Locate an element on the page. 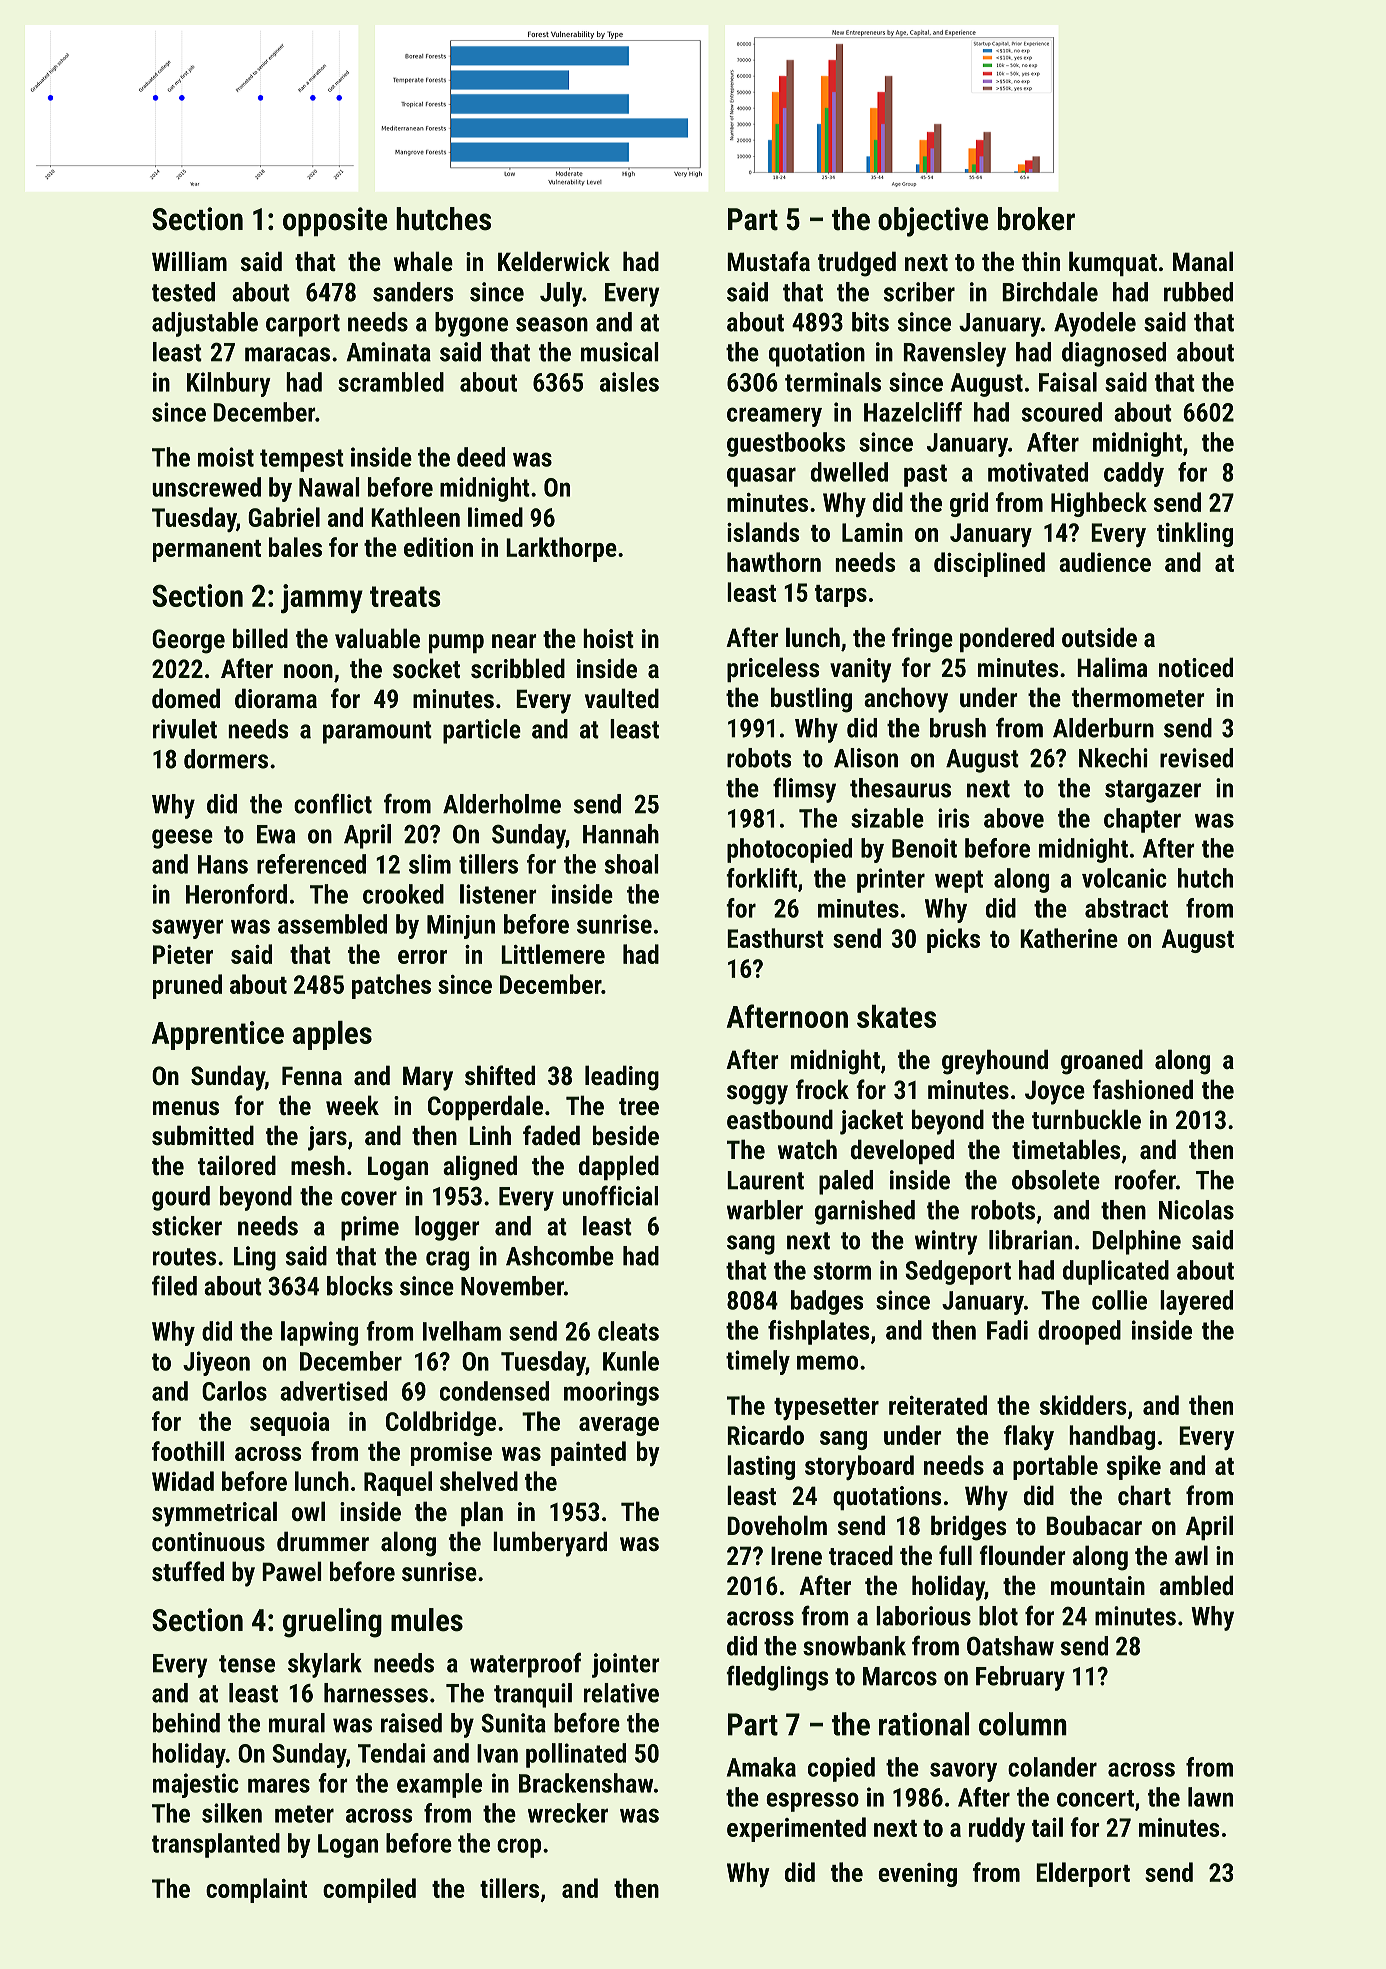  complaint is located at coordinates (256, 1890).
